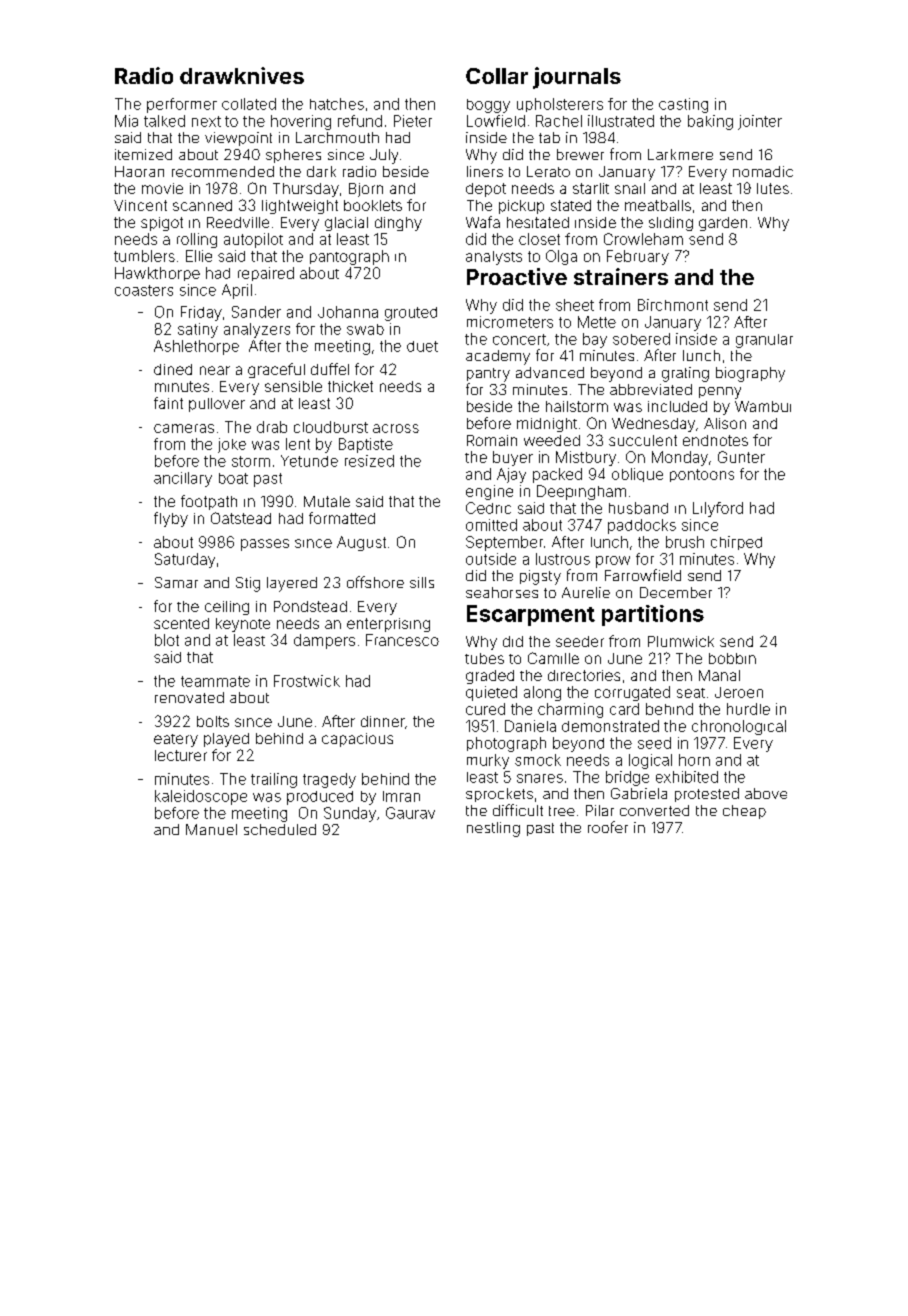 This screenshot has width=908, height=1316. I want to click on bobbin, so click(732, 658).
